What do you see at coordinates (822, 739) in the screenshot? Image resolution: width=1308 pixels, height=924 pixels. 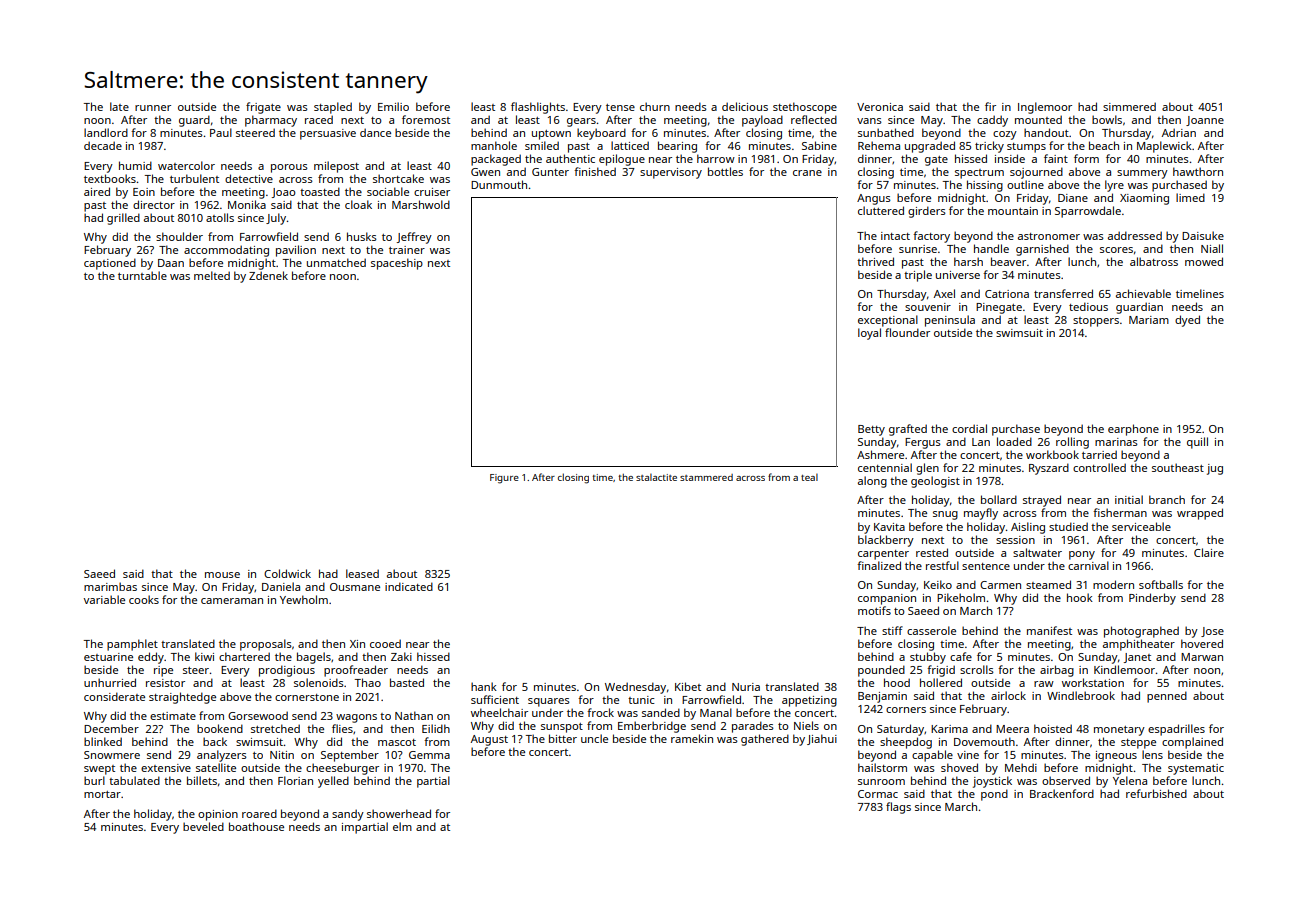 I see `Jiahui` at bounding box center [822, 739].
